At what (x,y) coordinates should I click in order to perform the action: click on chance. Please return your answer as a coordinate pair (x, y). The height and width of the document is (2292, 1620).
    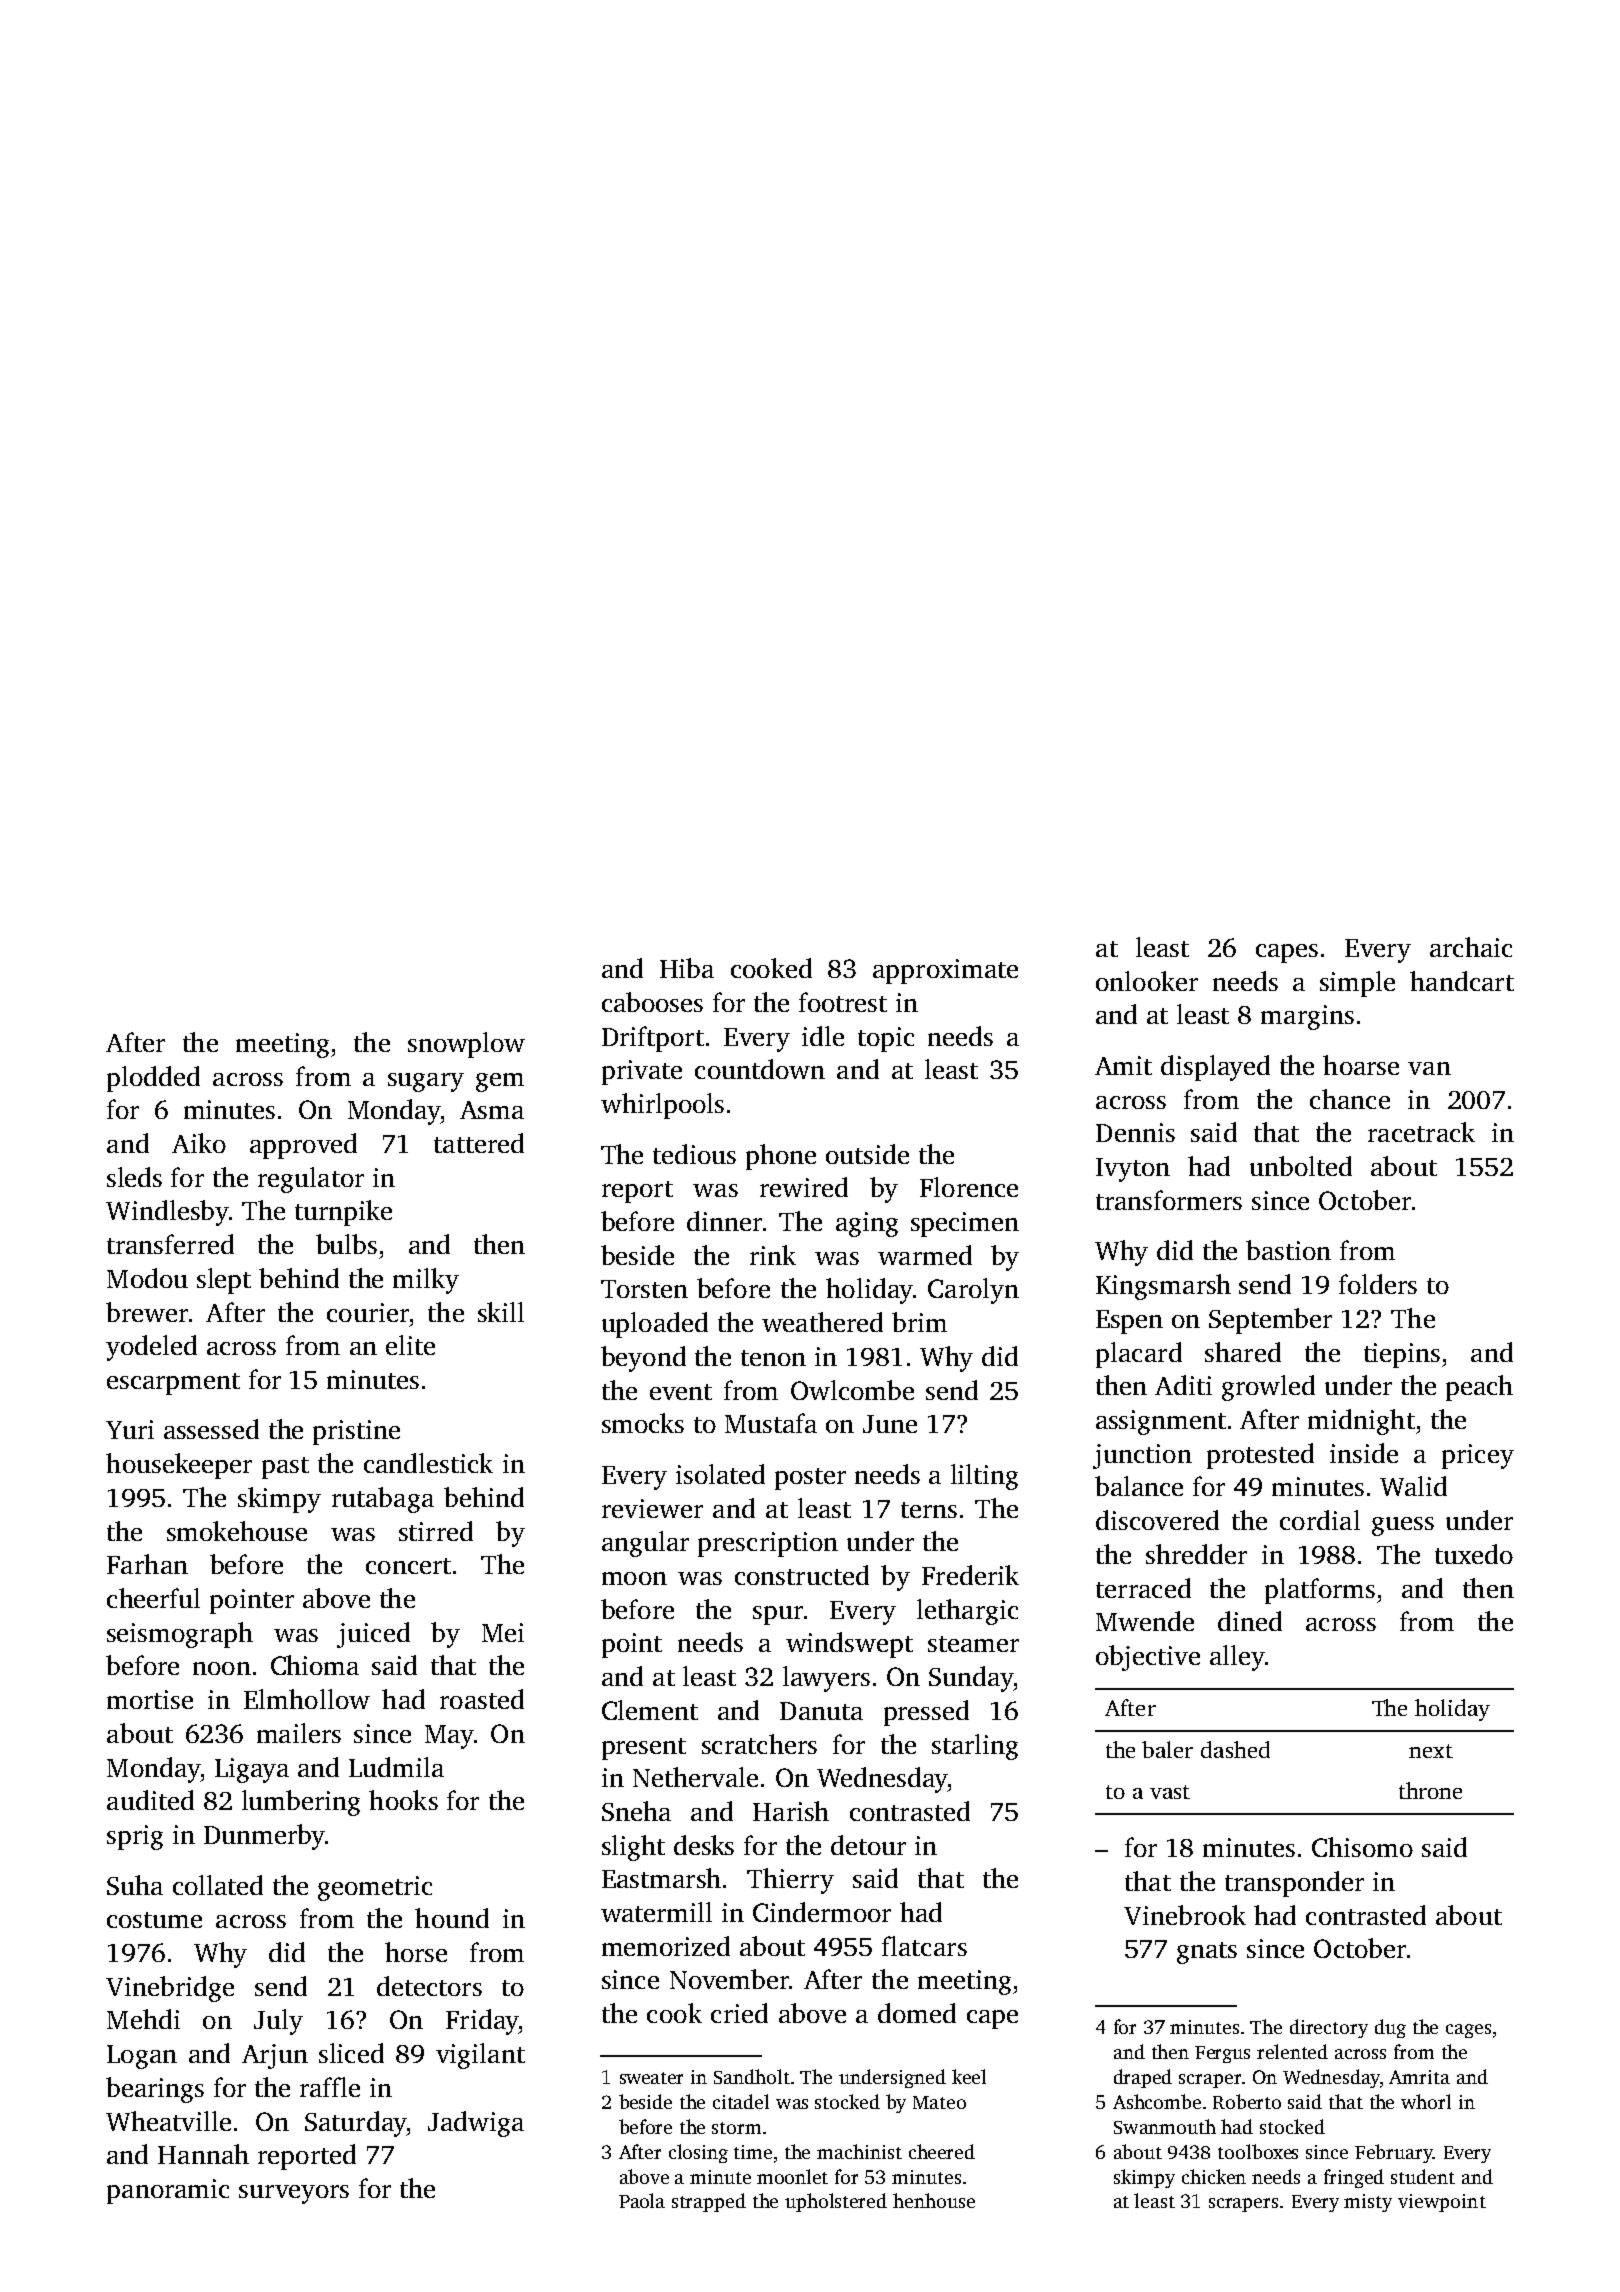
    Looking at the image, I should click on (1350, 1099).
